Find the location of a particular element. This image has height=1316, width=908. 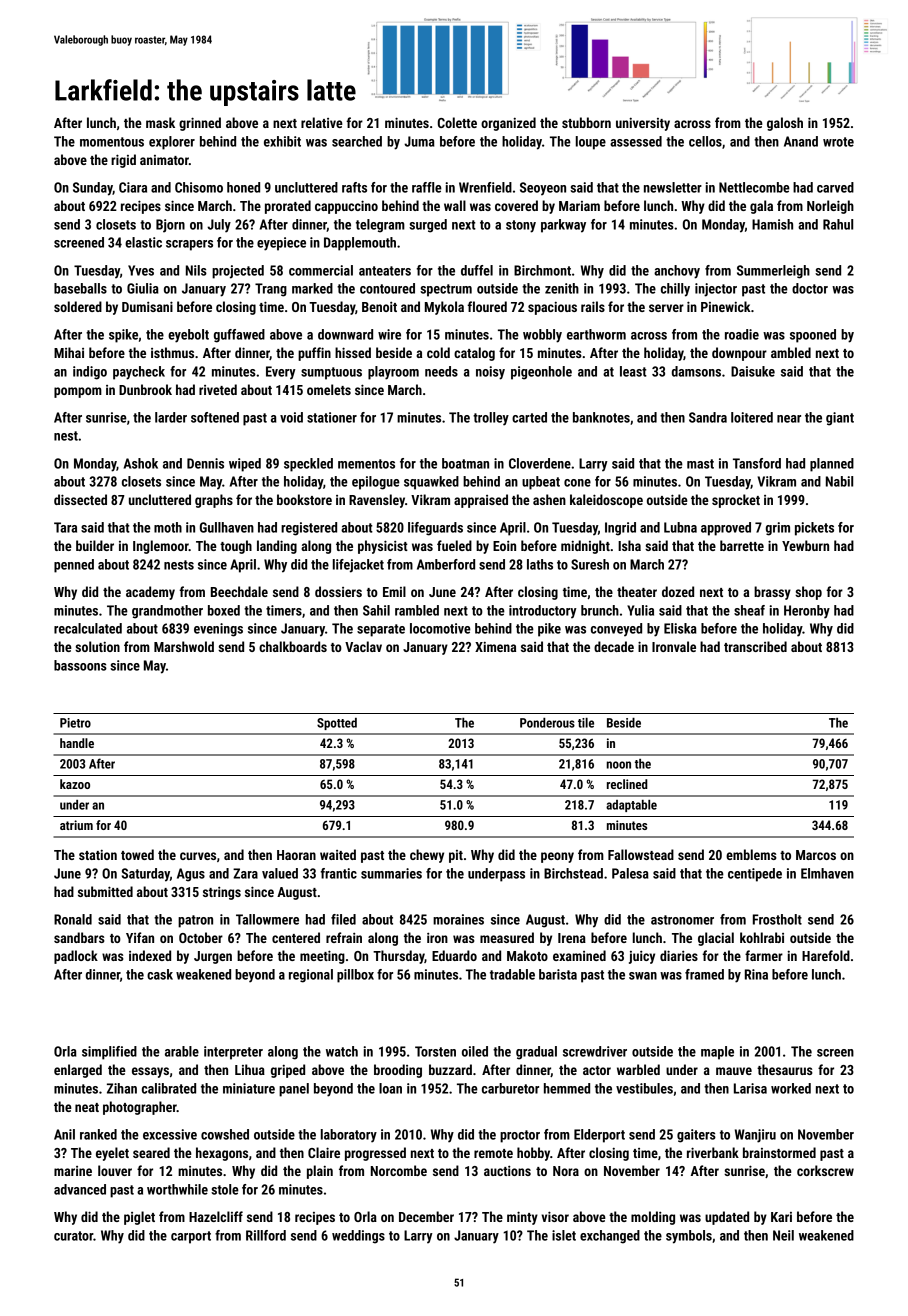

relative is located at coordinates (322, 122).
